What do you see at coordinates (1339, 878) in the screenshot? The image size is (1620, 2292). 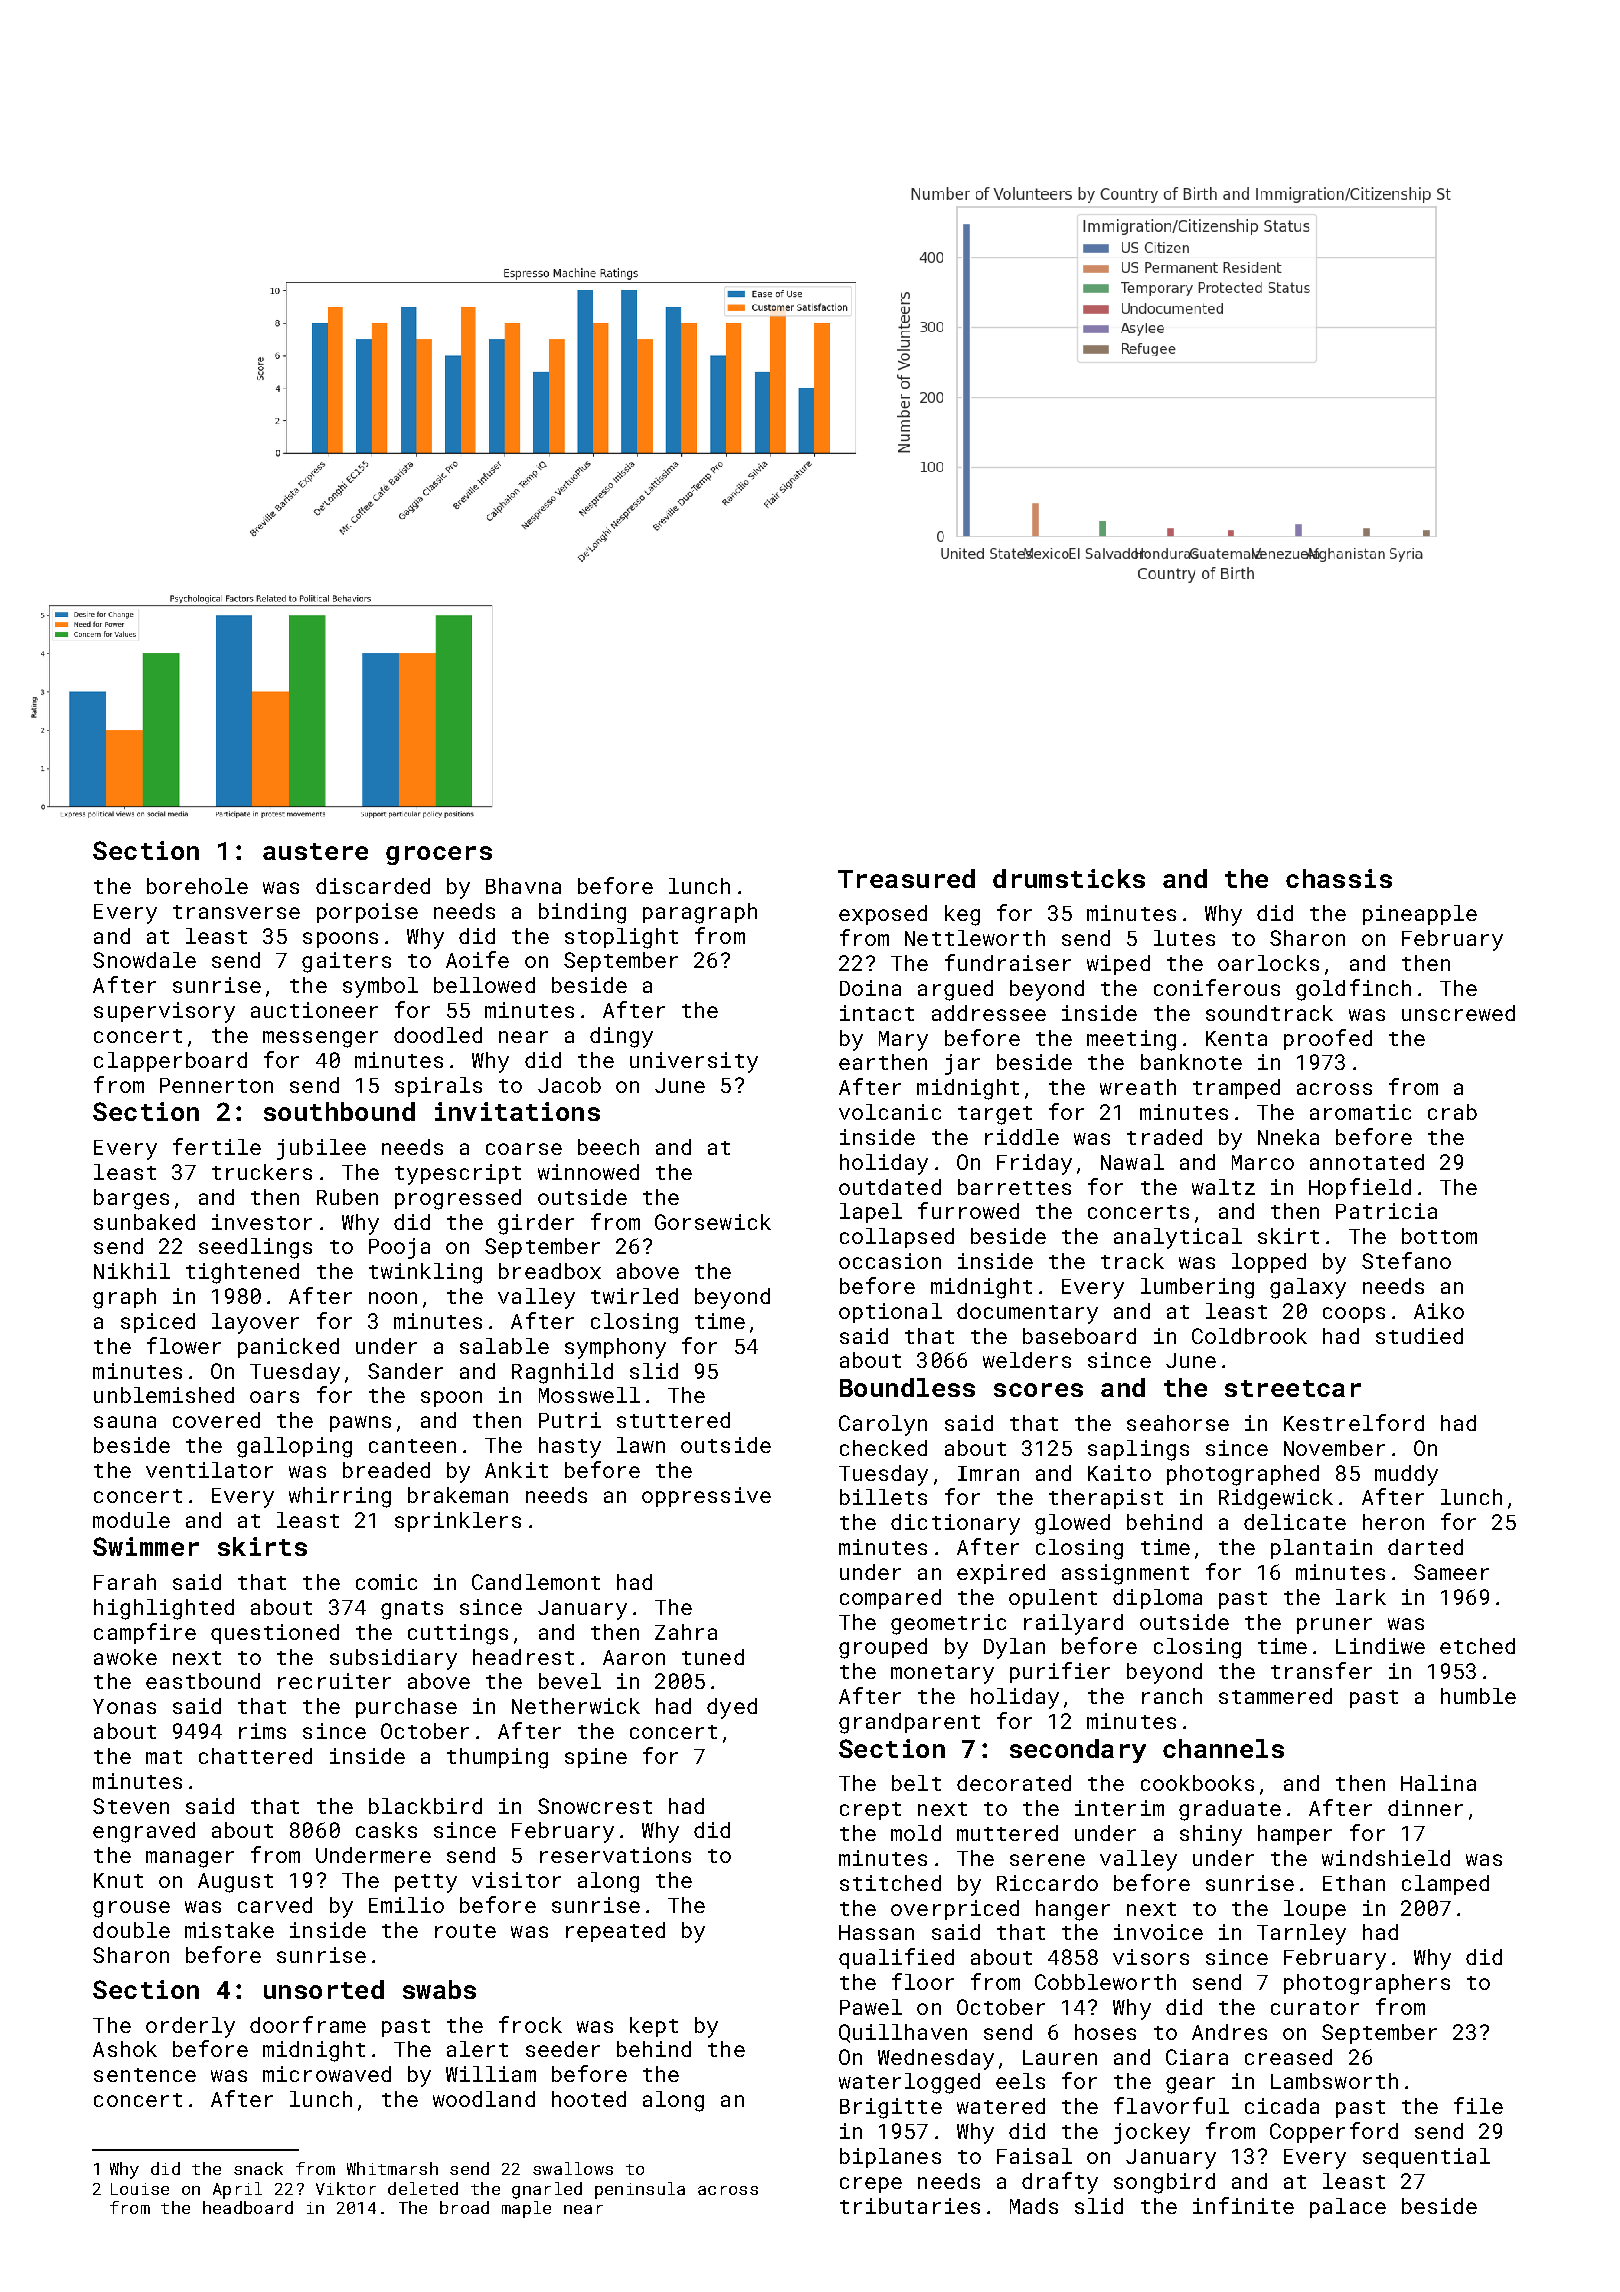 I see `chassis` at bounding box center [1339, 878].
